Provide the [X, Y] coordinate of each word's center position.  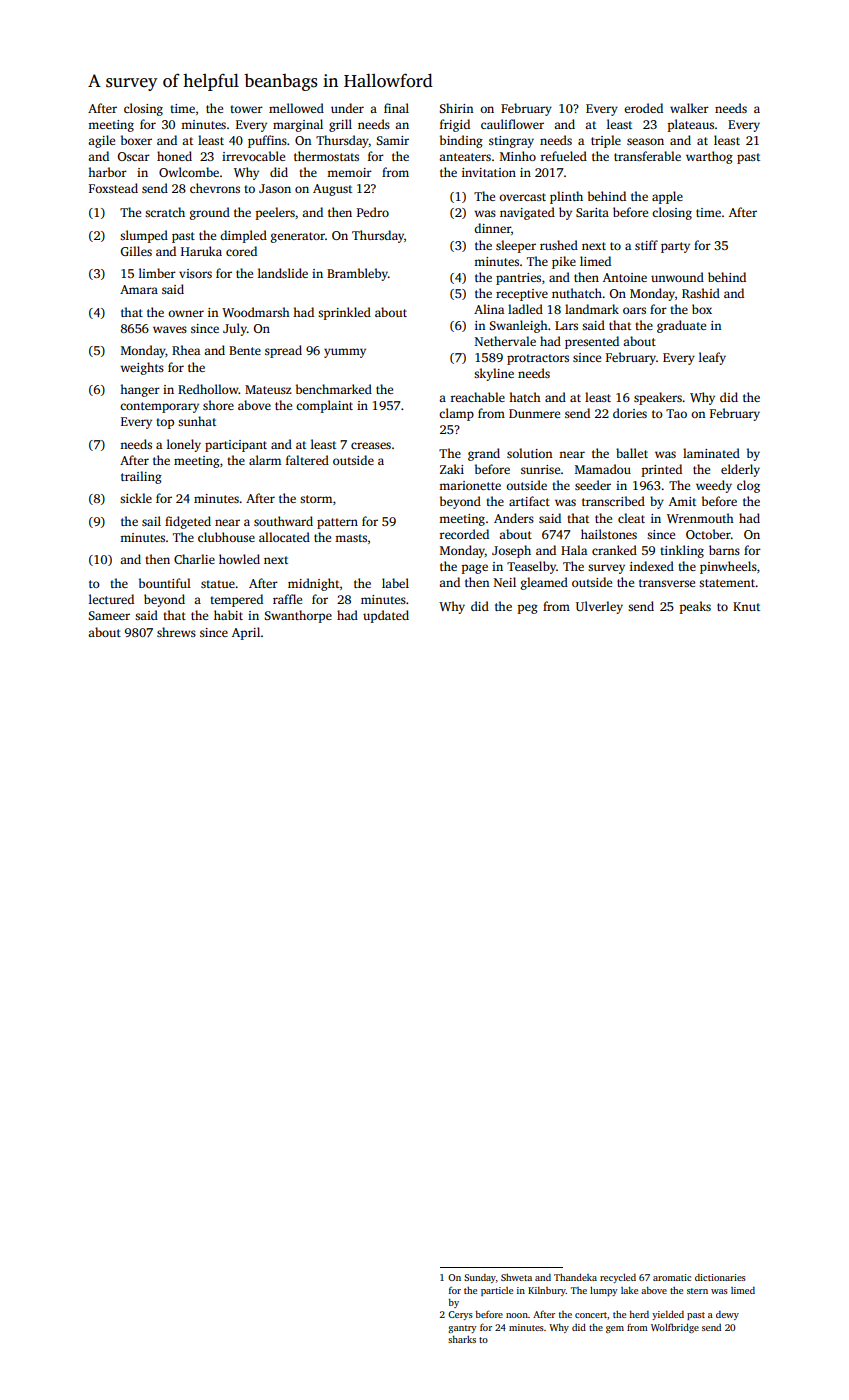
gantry [462, 1329]
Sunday [480, 1278]
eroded [643, 108]
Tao [676, 413]
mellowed [296, 108]
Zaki [452, 469]
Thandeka [575, 1277]
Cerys [460, 1315]
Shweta [516, 1277]
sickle [136, 498]
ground [210, 213]
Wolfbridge [675, 1328]
